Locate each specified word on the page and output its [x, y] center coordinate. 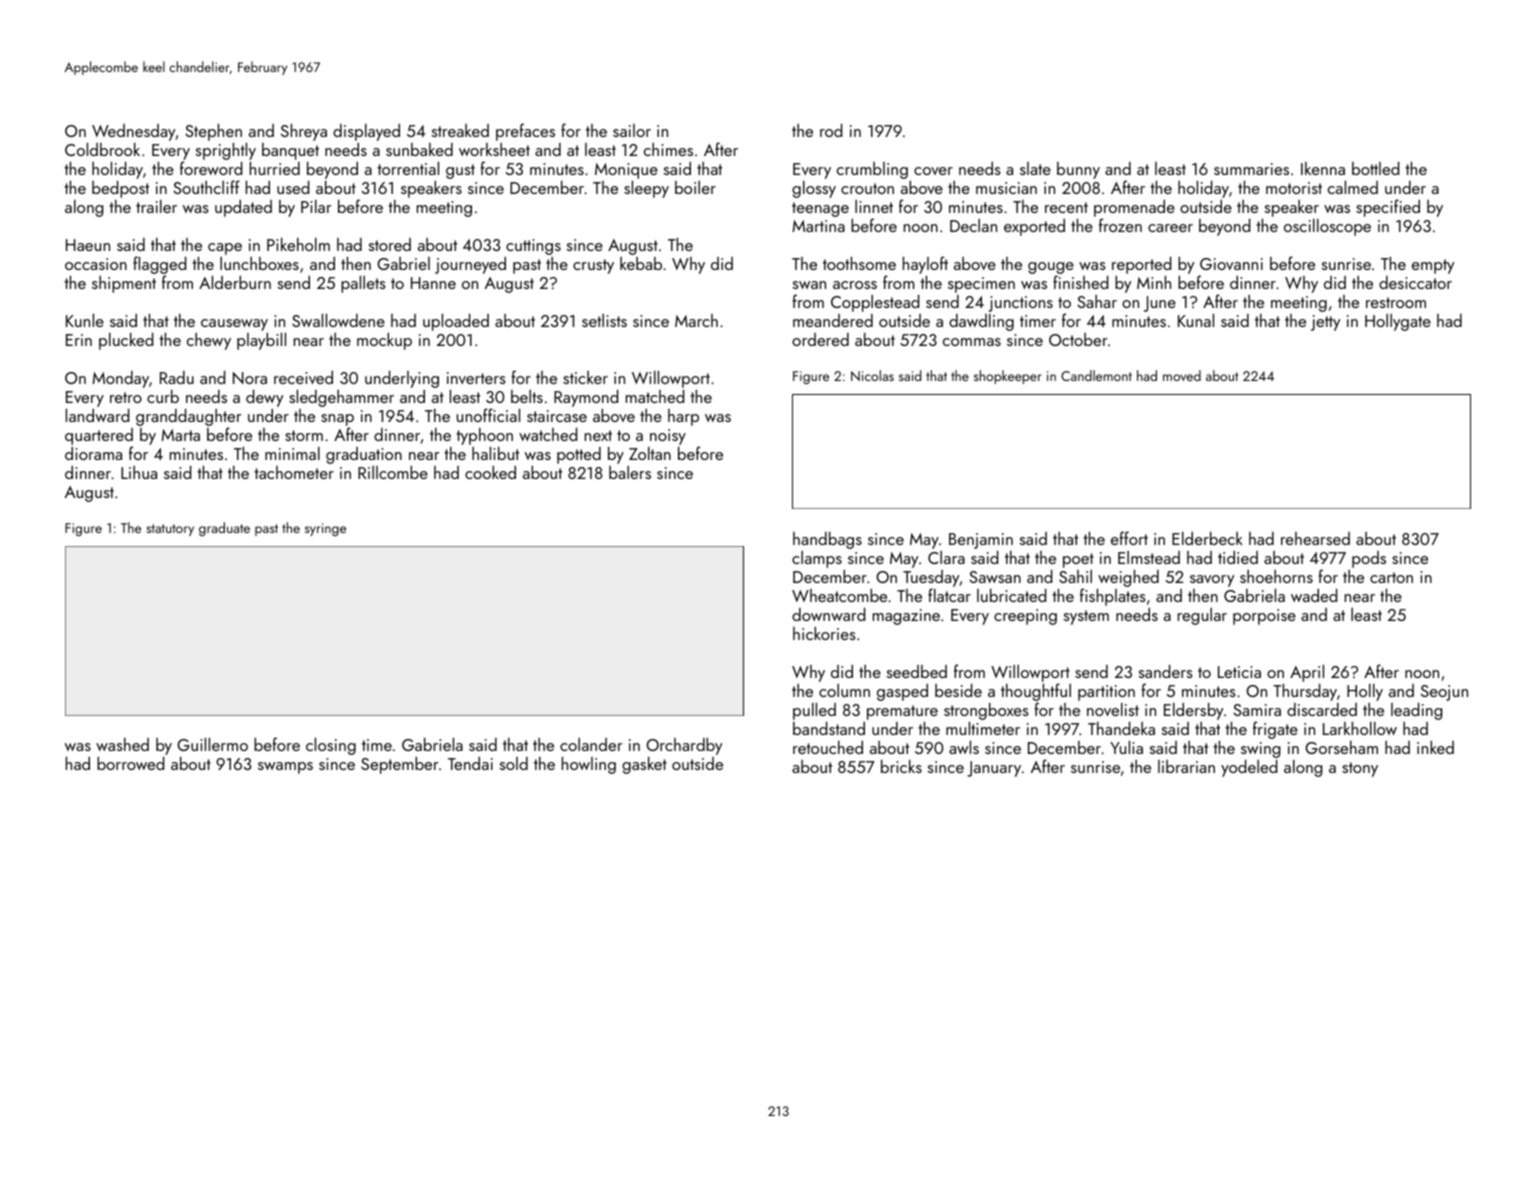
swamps [285, 768]
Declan [973, 225]
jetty [1325, 323]
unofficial [488, 415]
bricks [901, 766]
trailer [156, 206]
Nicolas [872, 375]
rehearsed [1315, 538]
